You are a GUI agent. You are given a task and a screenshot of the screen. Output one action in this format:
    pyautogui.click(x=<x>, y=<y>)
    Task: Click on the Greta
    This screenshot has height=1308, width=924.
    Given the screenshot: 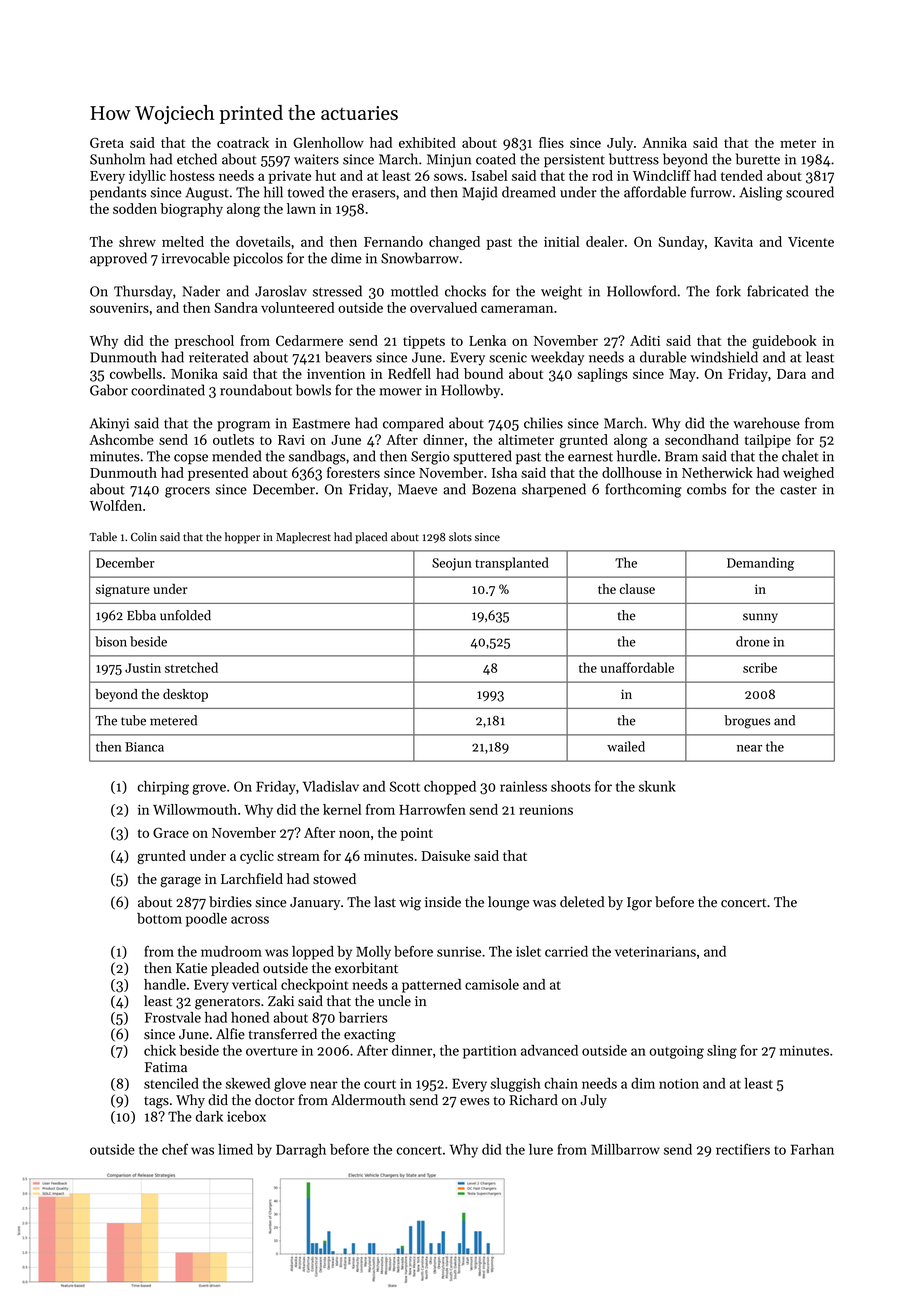 What is the action you would take?
    pyautogui.click(x=107, y=143)
